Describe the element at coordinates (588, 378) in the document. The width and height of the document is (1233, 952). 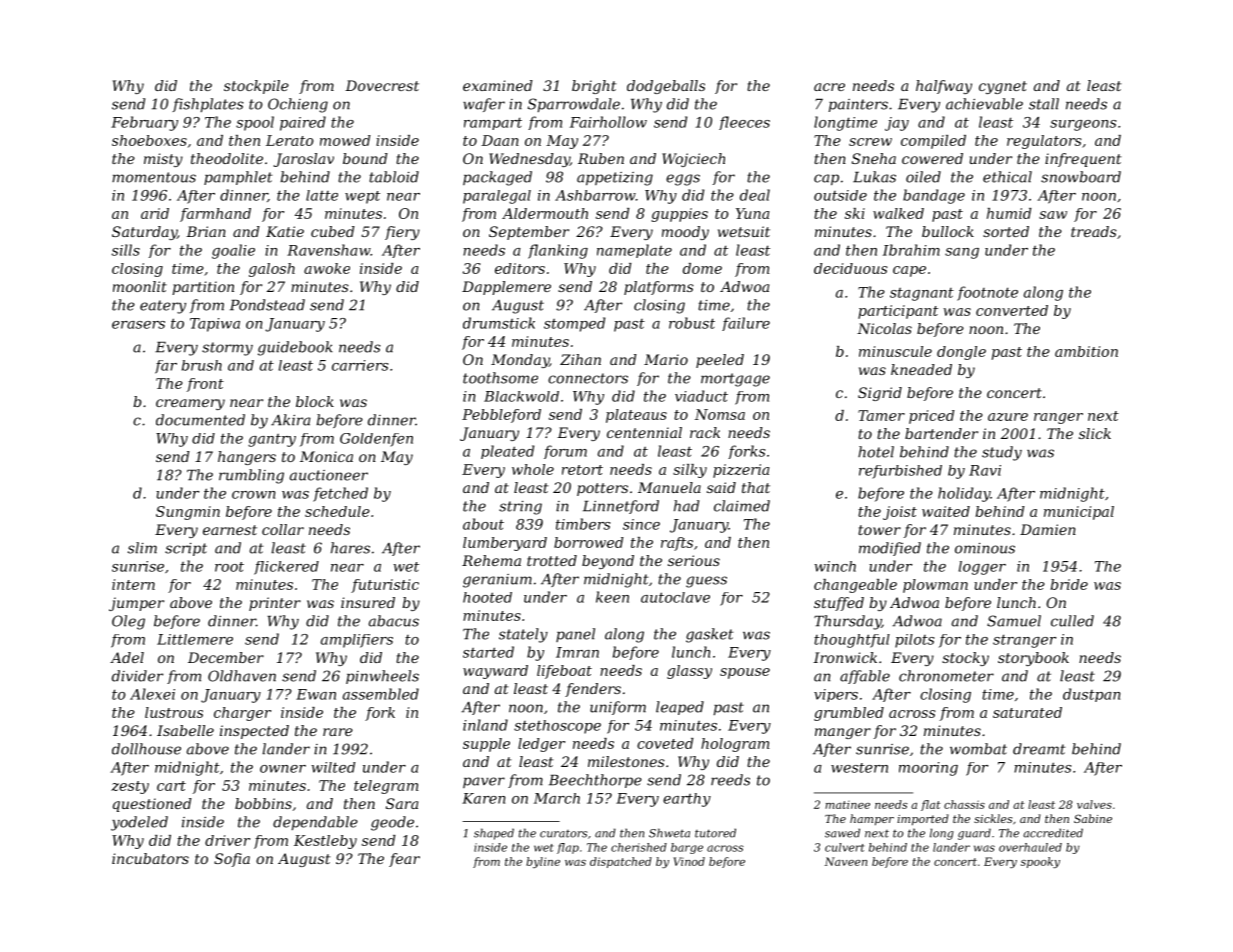
I see `connectors` at that location.
